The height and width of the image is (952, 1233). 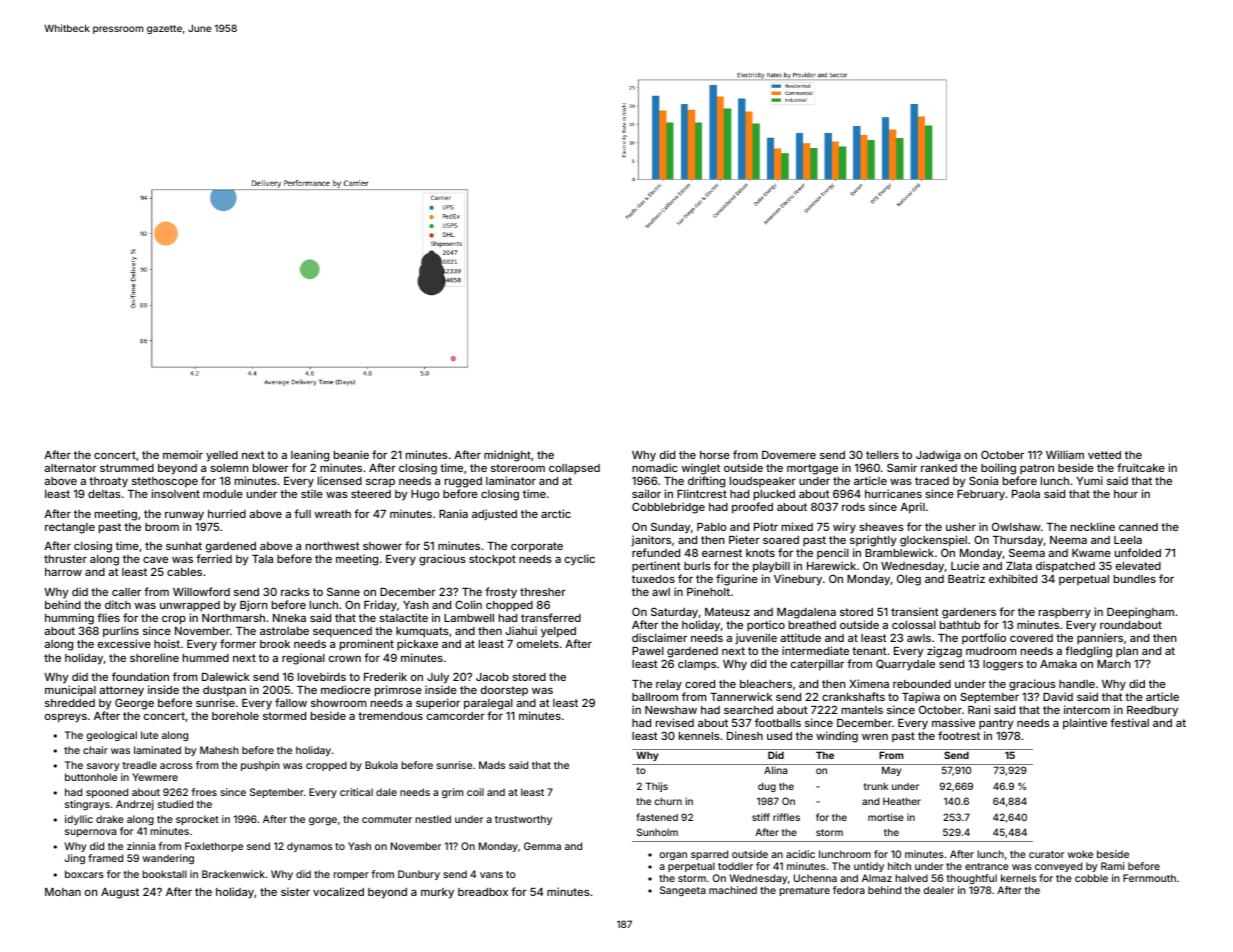 I want to click on mantels, so click(x=862, y=710).
